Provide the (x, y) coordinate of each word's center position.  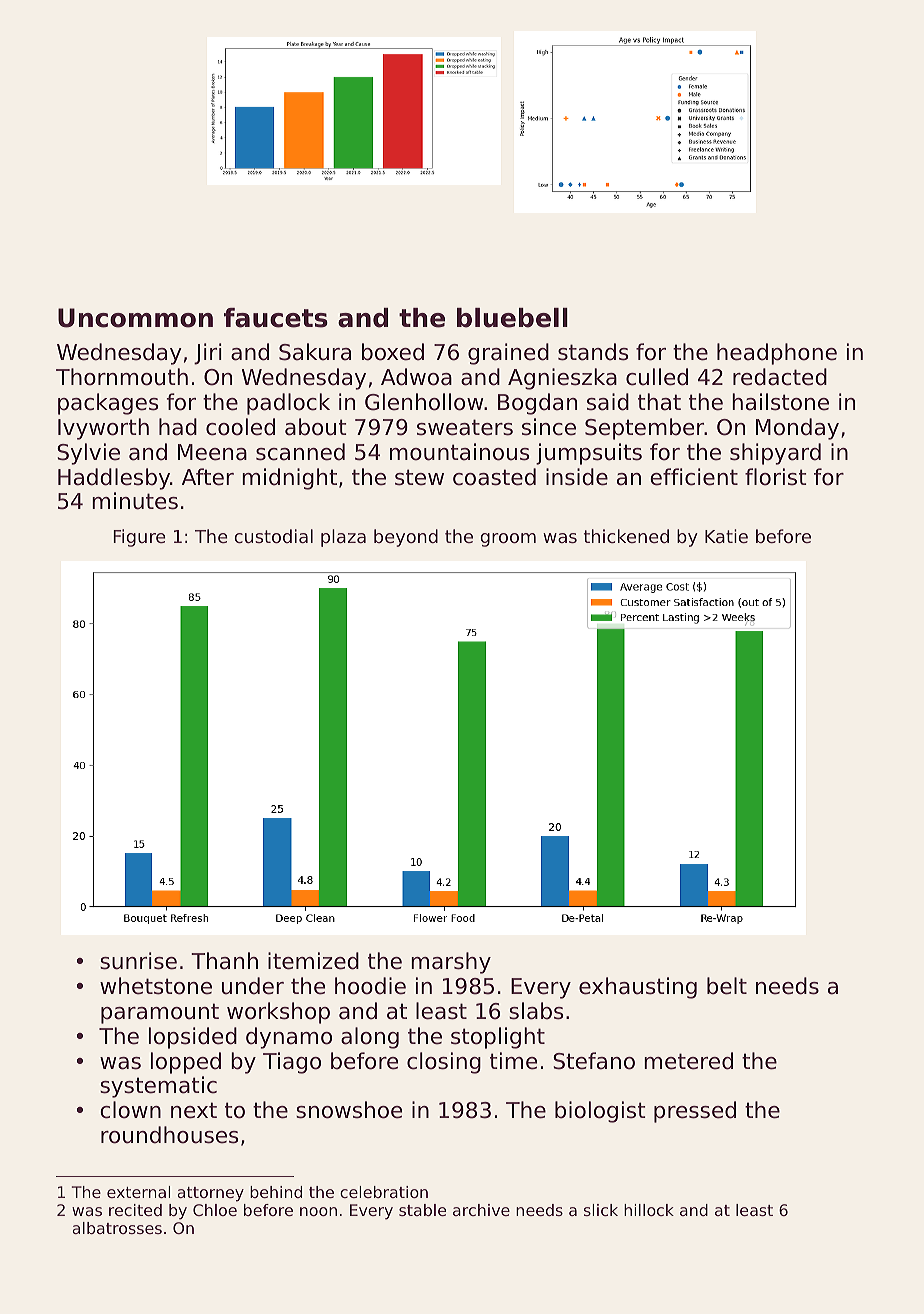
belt (727, 986)
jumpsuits (589, 454)
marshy (451, 963)
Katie (726, 536)
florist (776, 477)
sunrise (138, 961)
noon (318, 1211)
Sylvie (88, 454)
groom (508, 540)
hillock (649, 1210)
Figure (139, 538)
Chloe (215, 1210)
